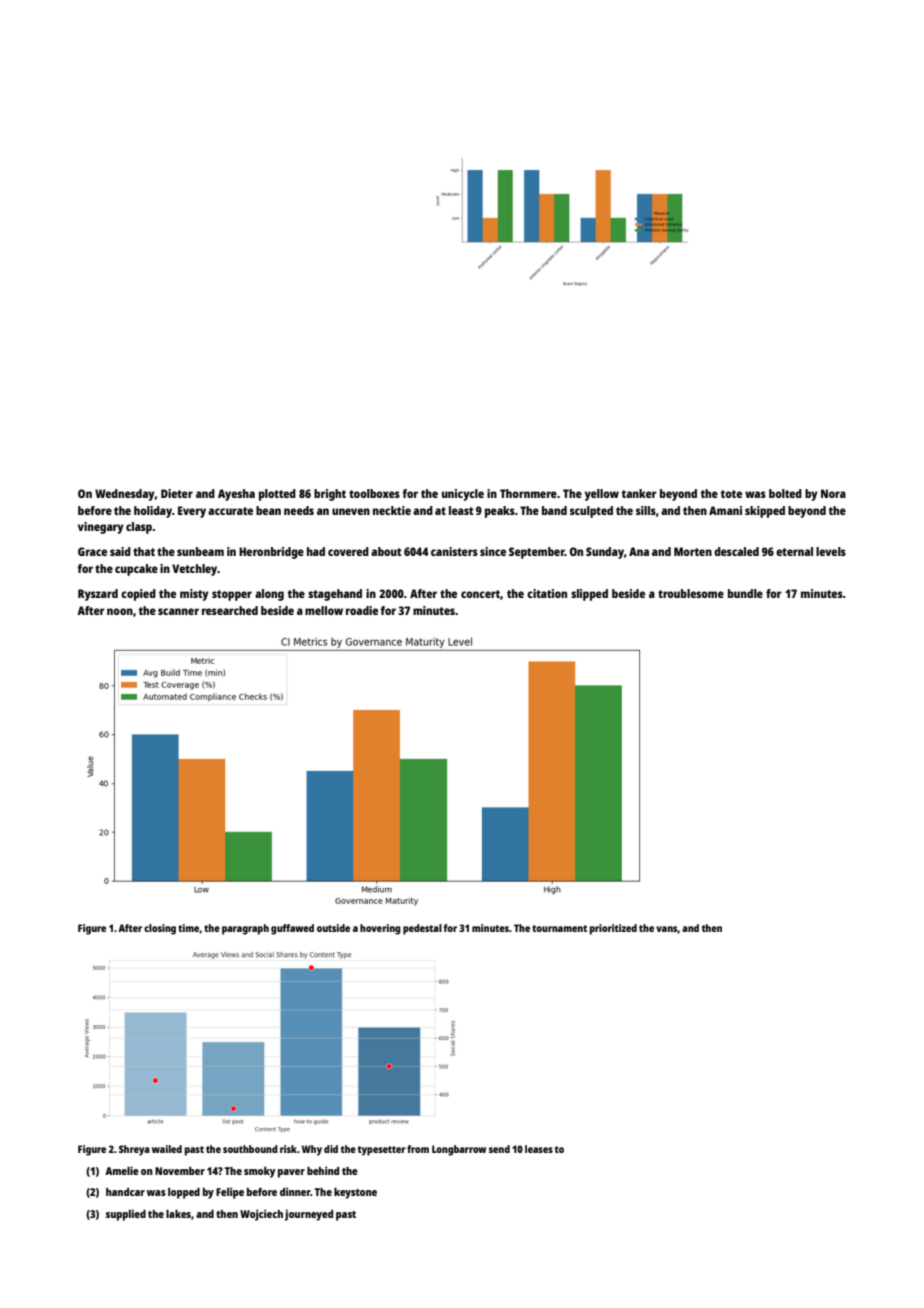  I want to click on tote, so click(731, 494).
